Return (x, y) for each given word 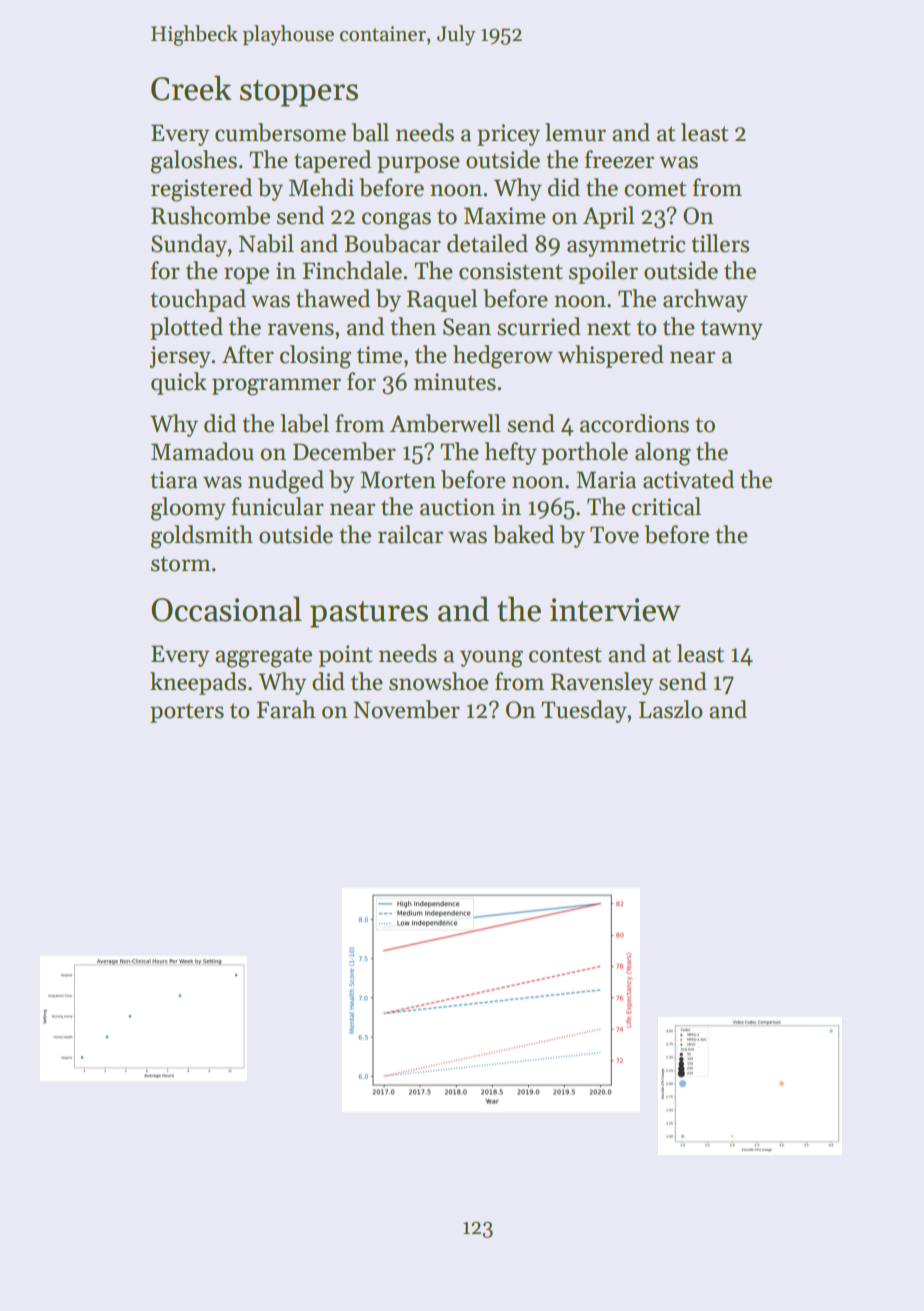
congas (396, 221)
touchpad (198, 300)
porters (187, 713)
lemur (575, 132)
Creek (191, 88)
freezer (619, 159)
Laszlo (671, 709)
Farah (286, 709)
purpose (418, 164)
